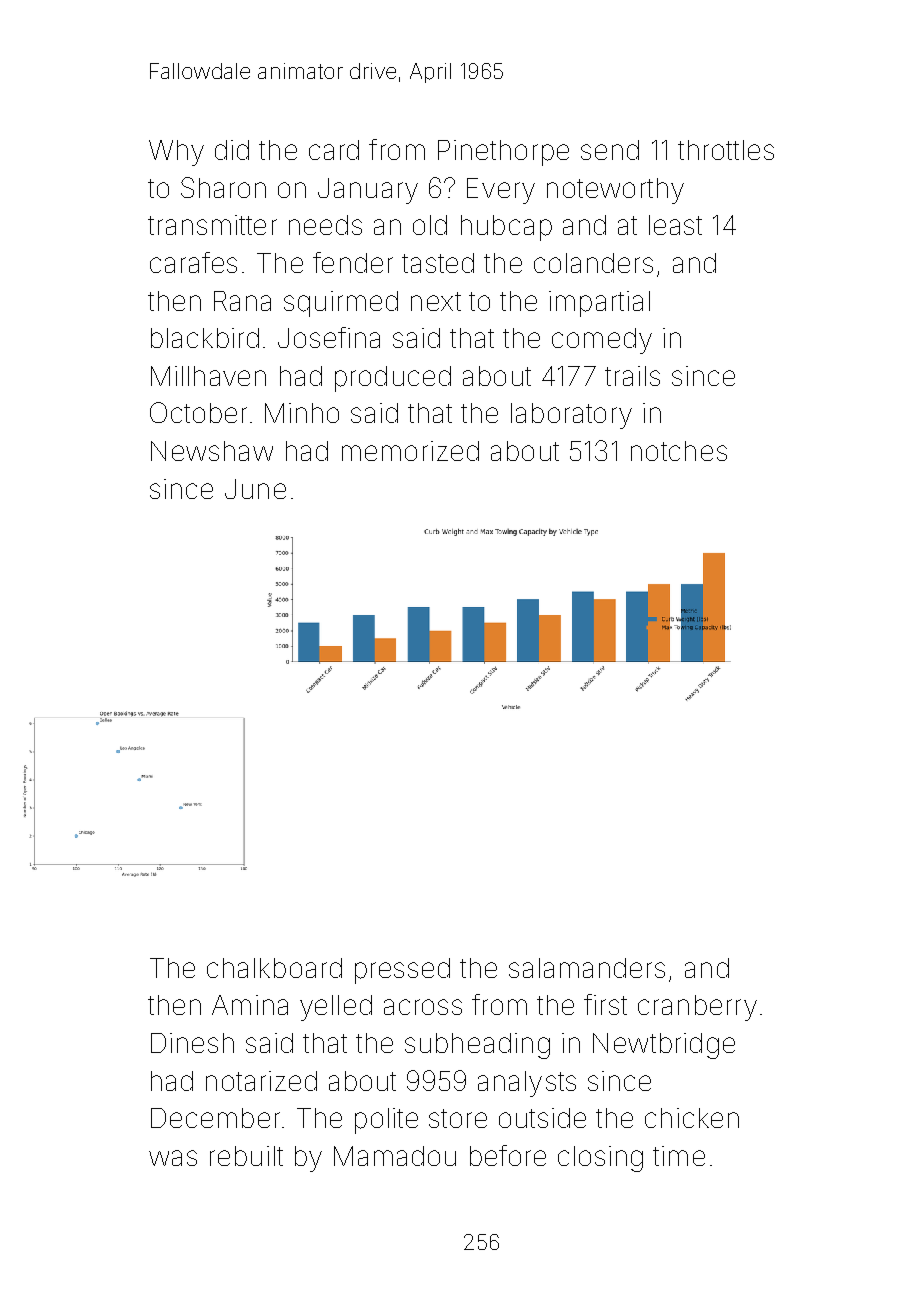  Describe the element at coordinates (402, 971) in the screenshot. I see `pressed` at that location.
